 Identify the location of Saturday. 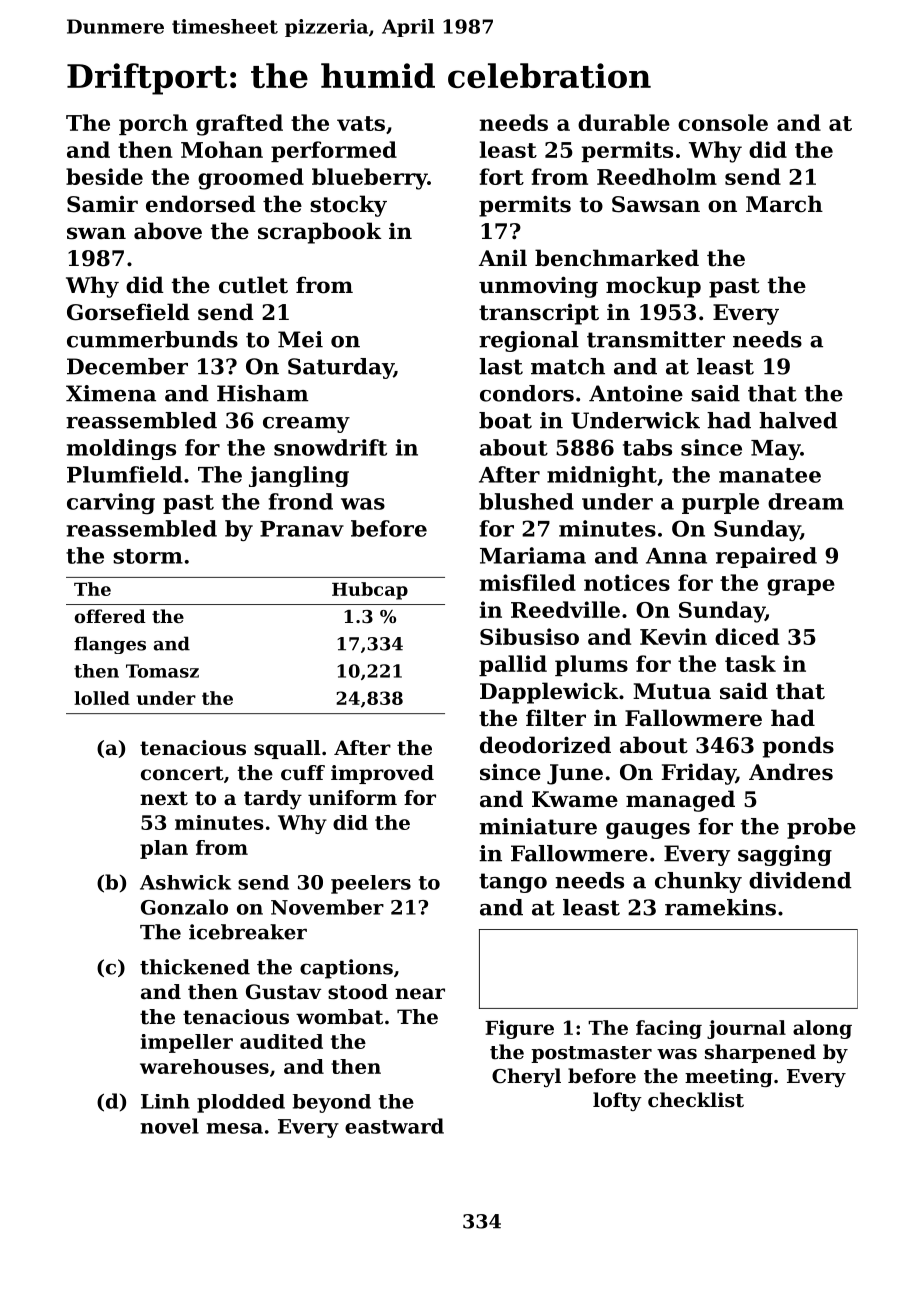
(341, 368).
